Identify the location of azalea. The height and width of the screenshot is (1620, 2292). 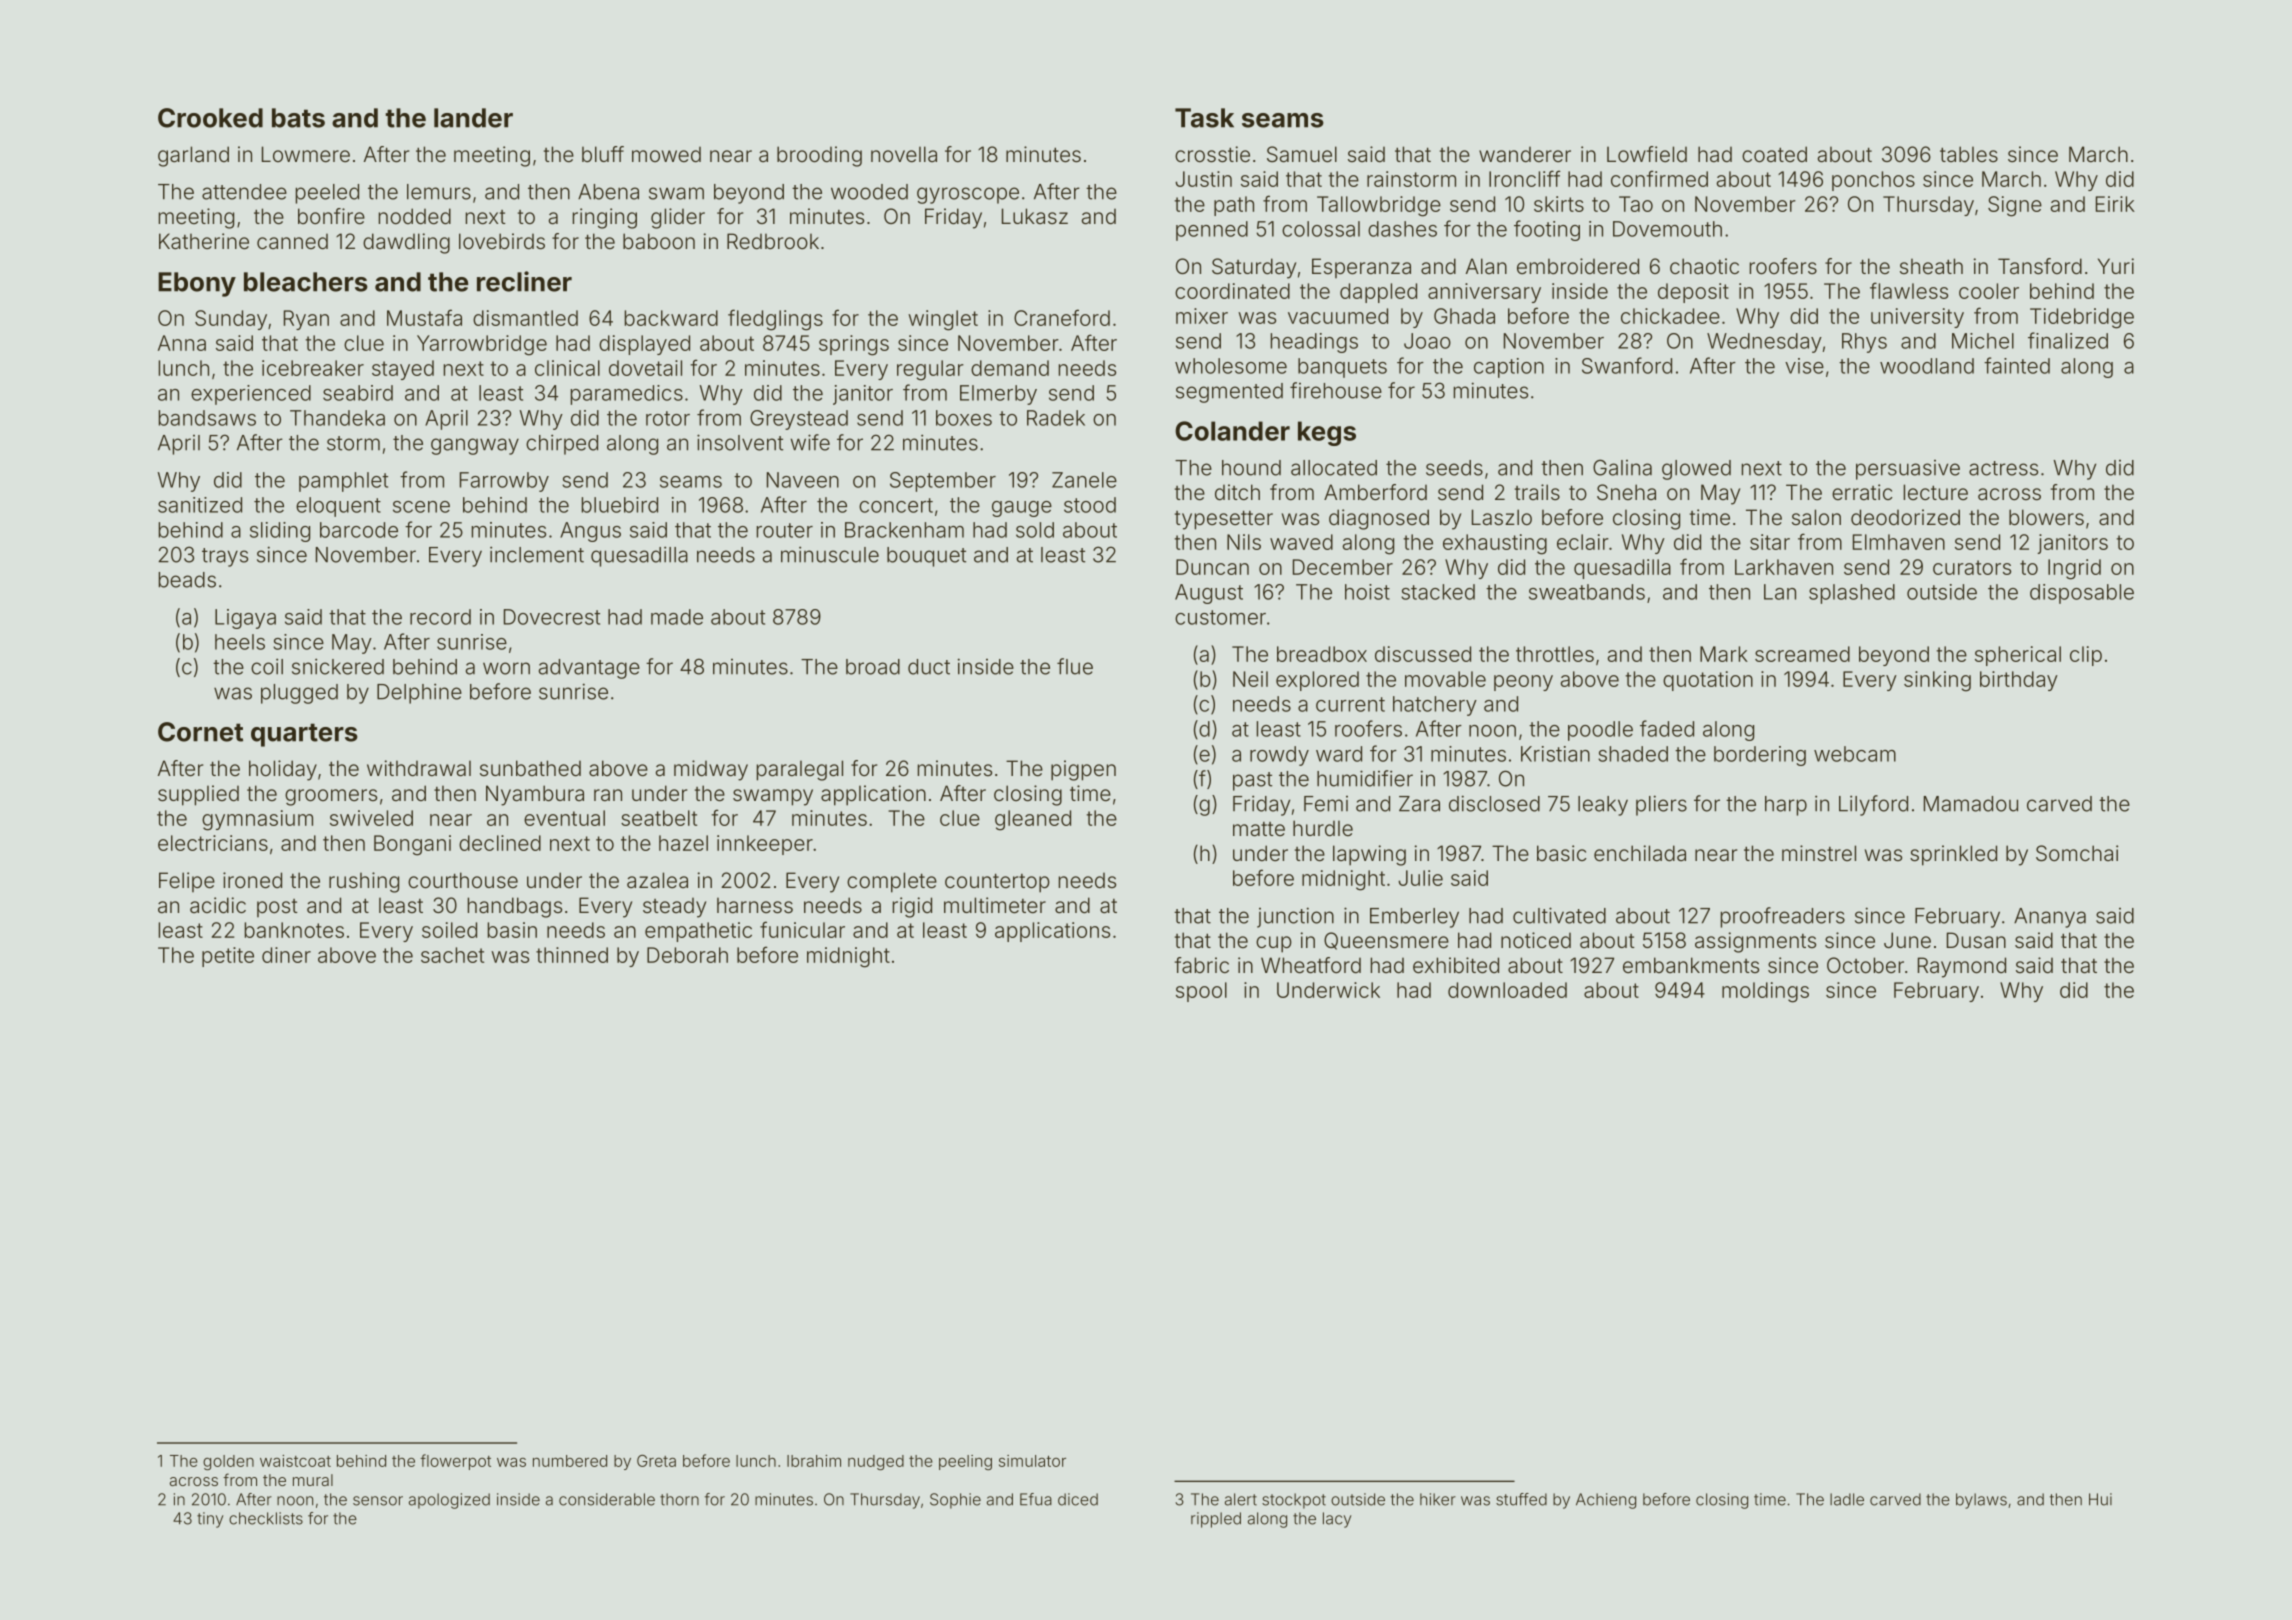
(657, 880).
